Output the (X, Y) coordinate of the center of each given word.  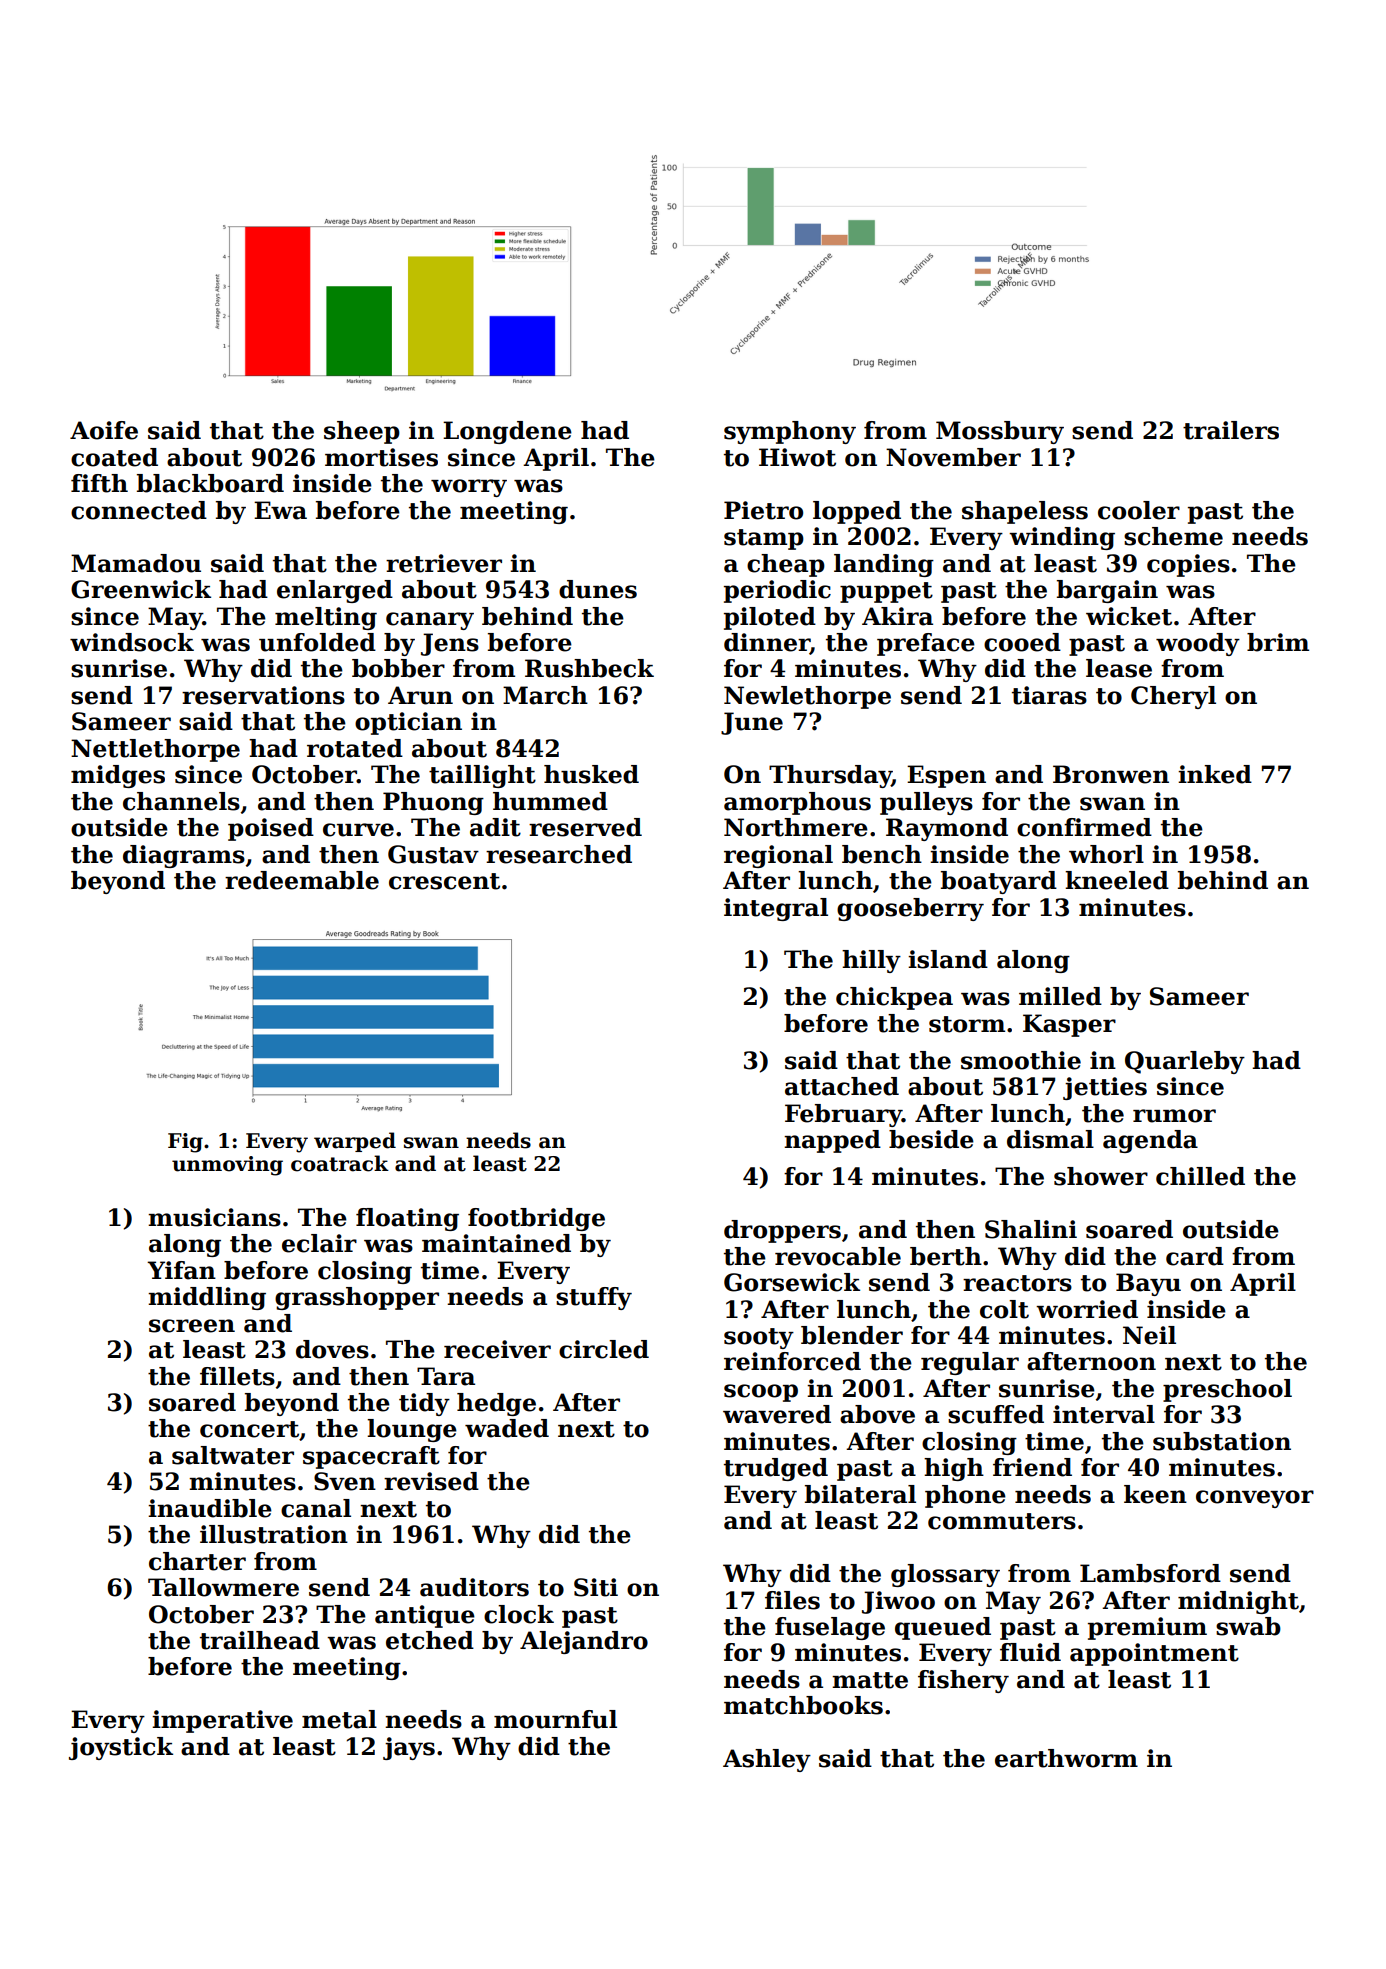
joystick (121, 1748)
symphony (790, 432)
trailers (1231, 430)
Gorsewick (792, 1282)
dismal (1050, 1139)
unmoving (227, 1166)
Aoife (104, 430)
